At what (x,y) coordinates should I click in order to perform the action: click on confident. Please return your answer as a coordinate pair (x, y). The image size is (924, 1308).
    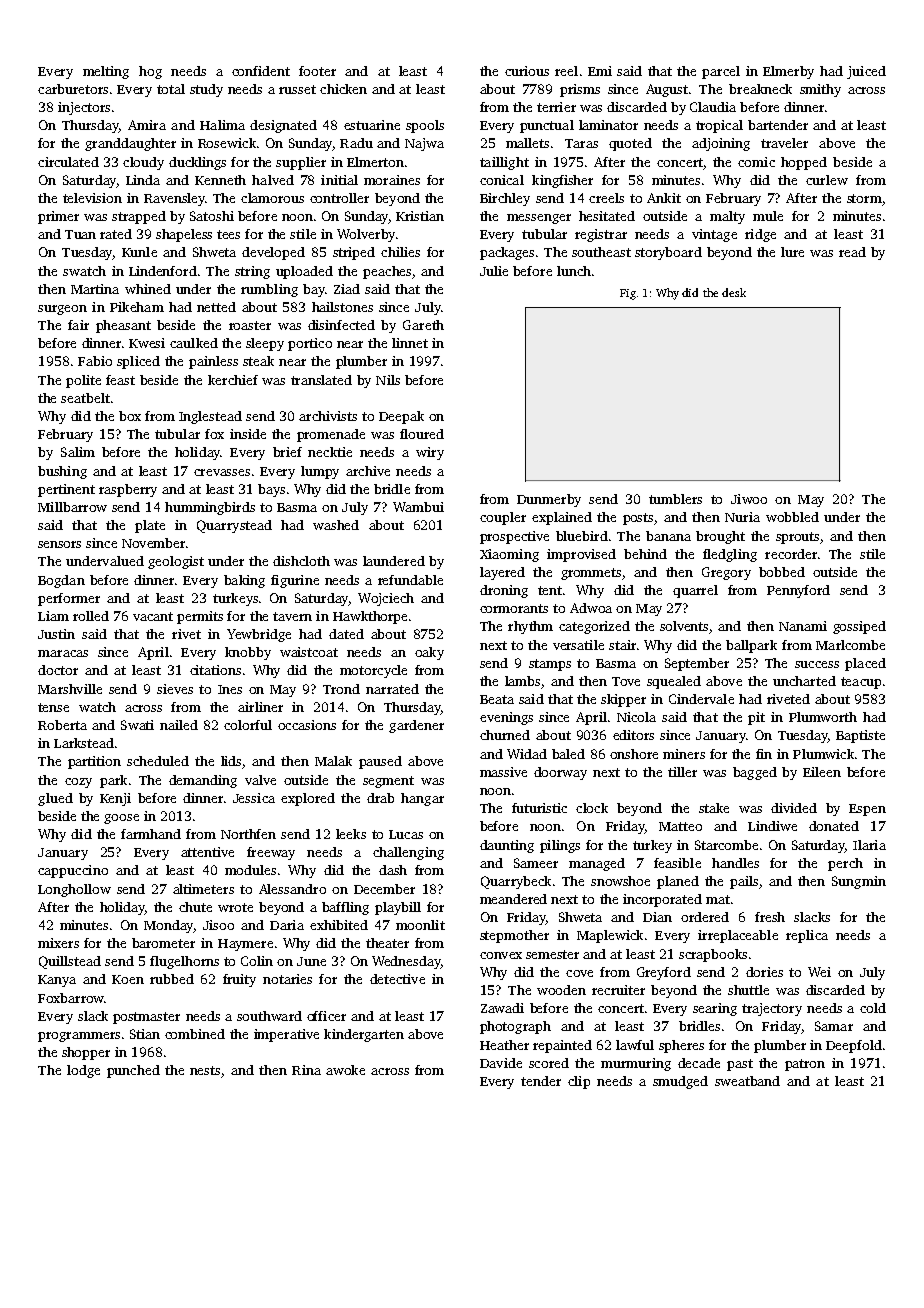
    Looking at the image, I should click on (261, 71).
